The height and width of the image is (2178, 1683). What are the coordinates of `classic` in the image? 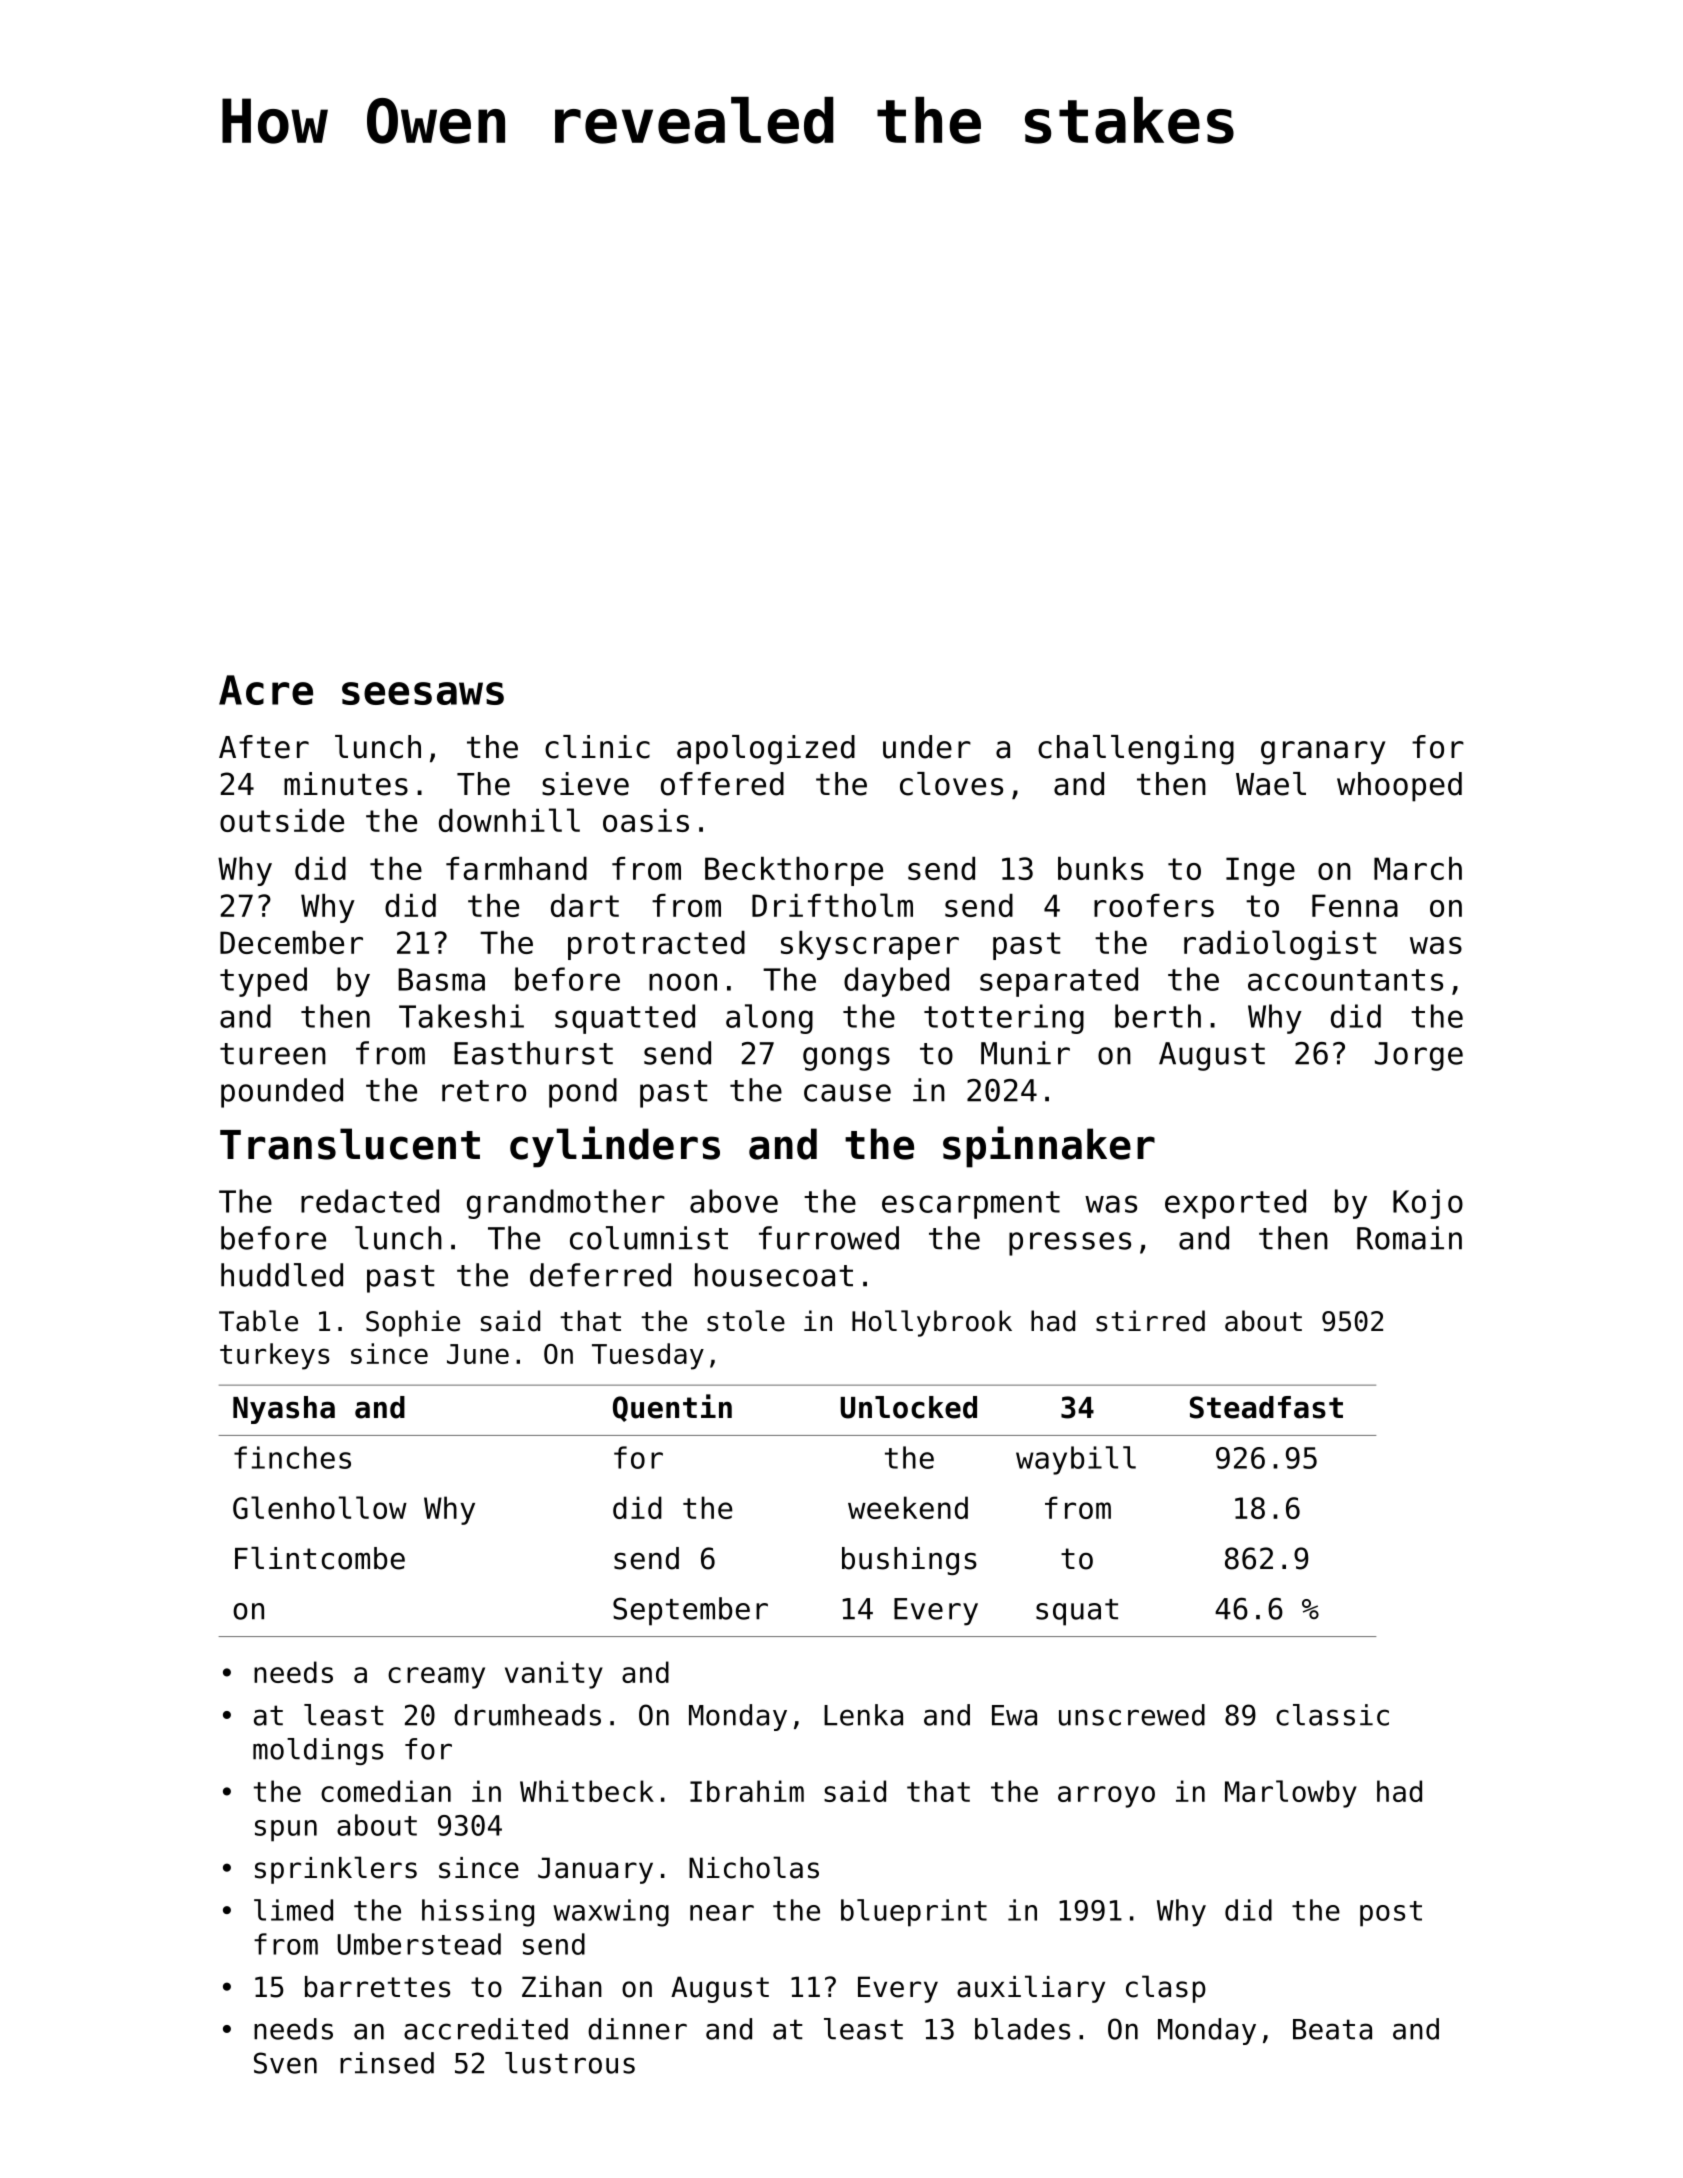 It's located at (1332, 1715).
